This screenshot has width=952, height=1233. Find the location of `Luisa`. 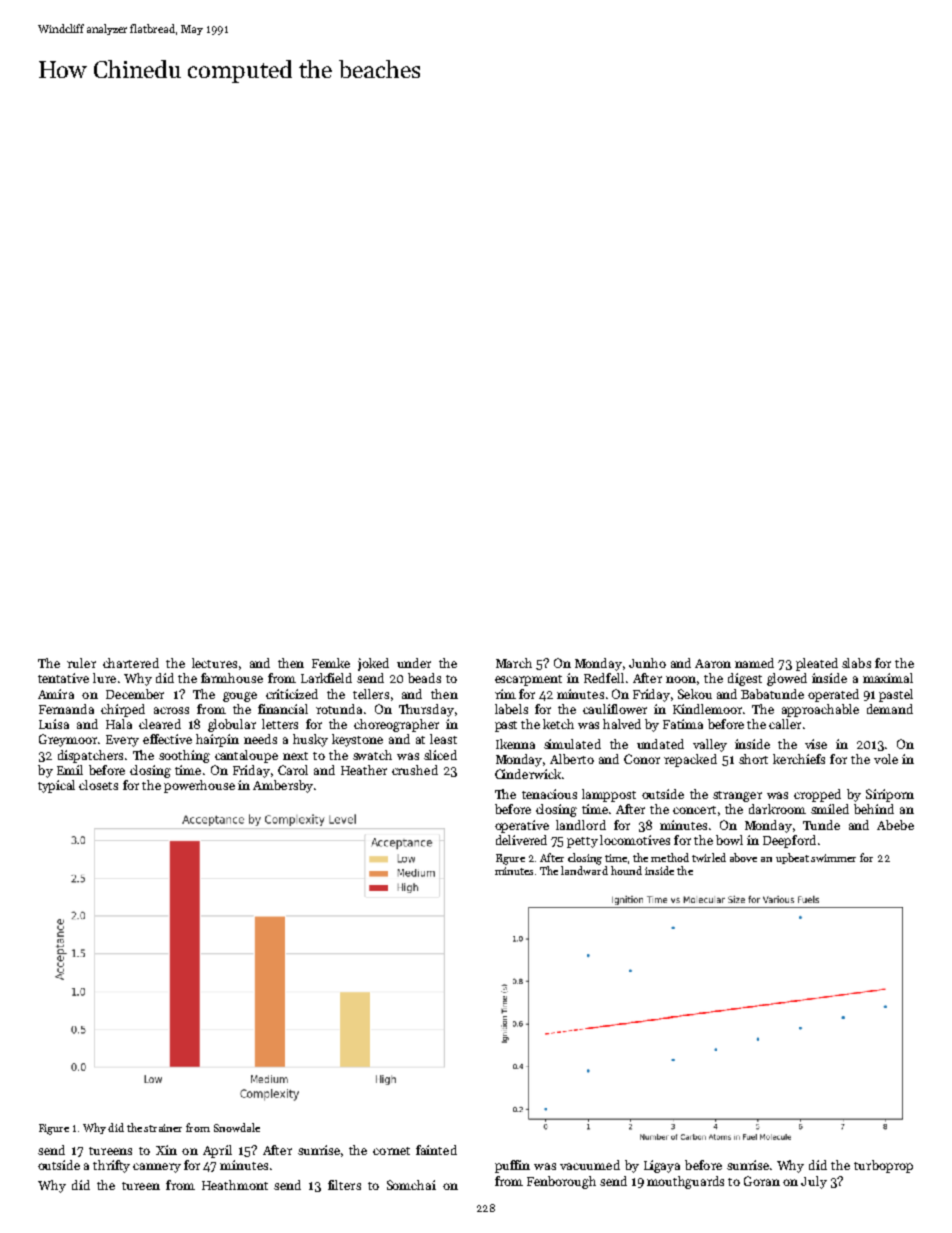

Luisa is located at coordinates (54, 724).
